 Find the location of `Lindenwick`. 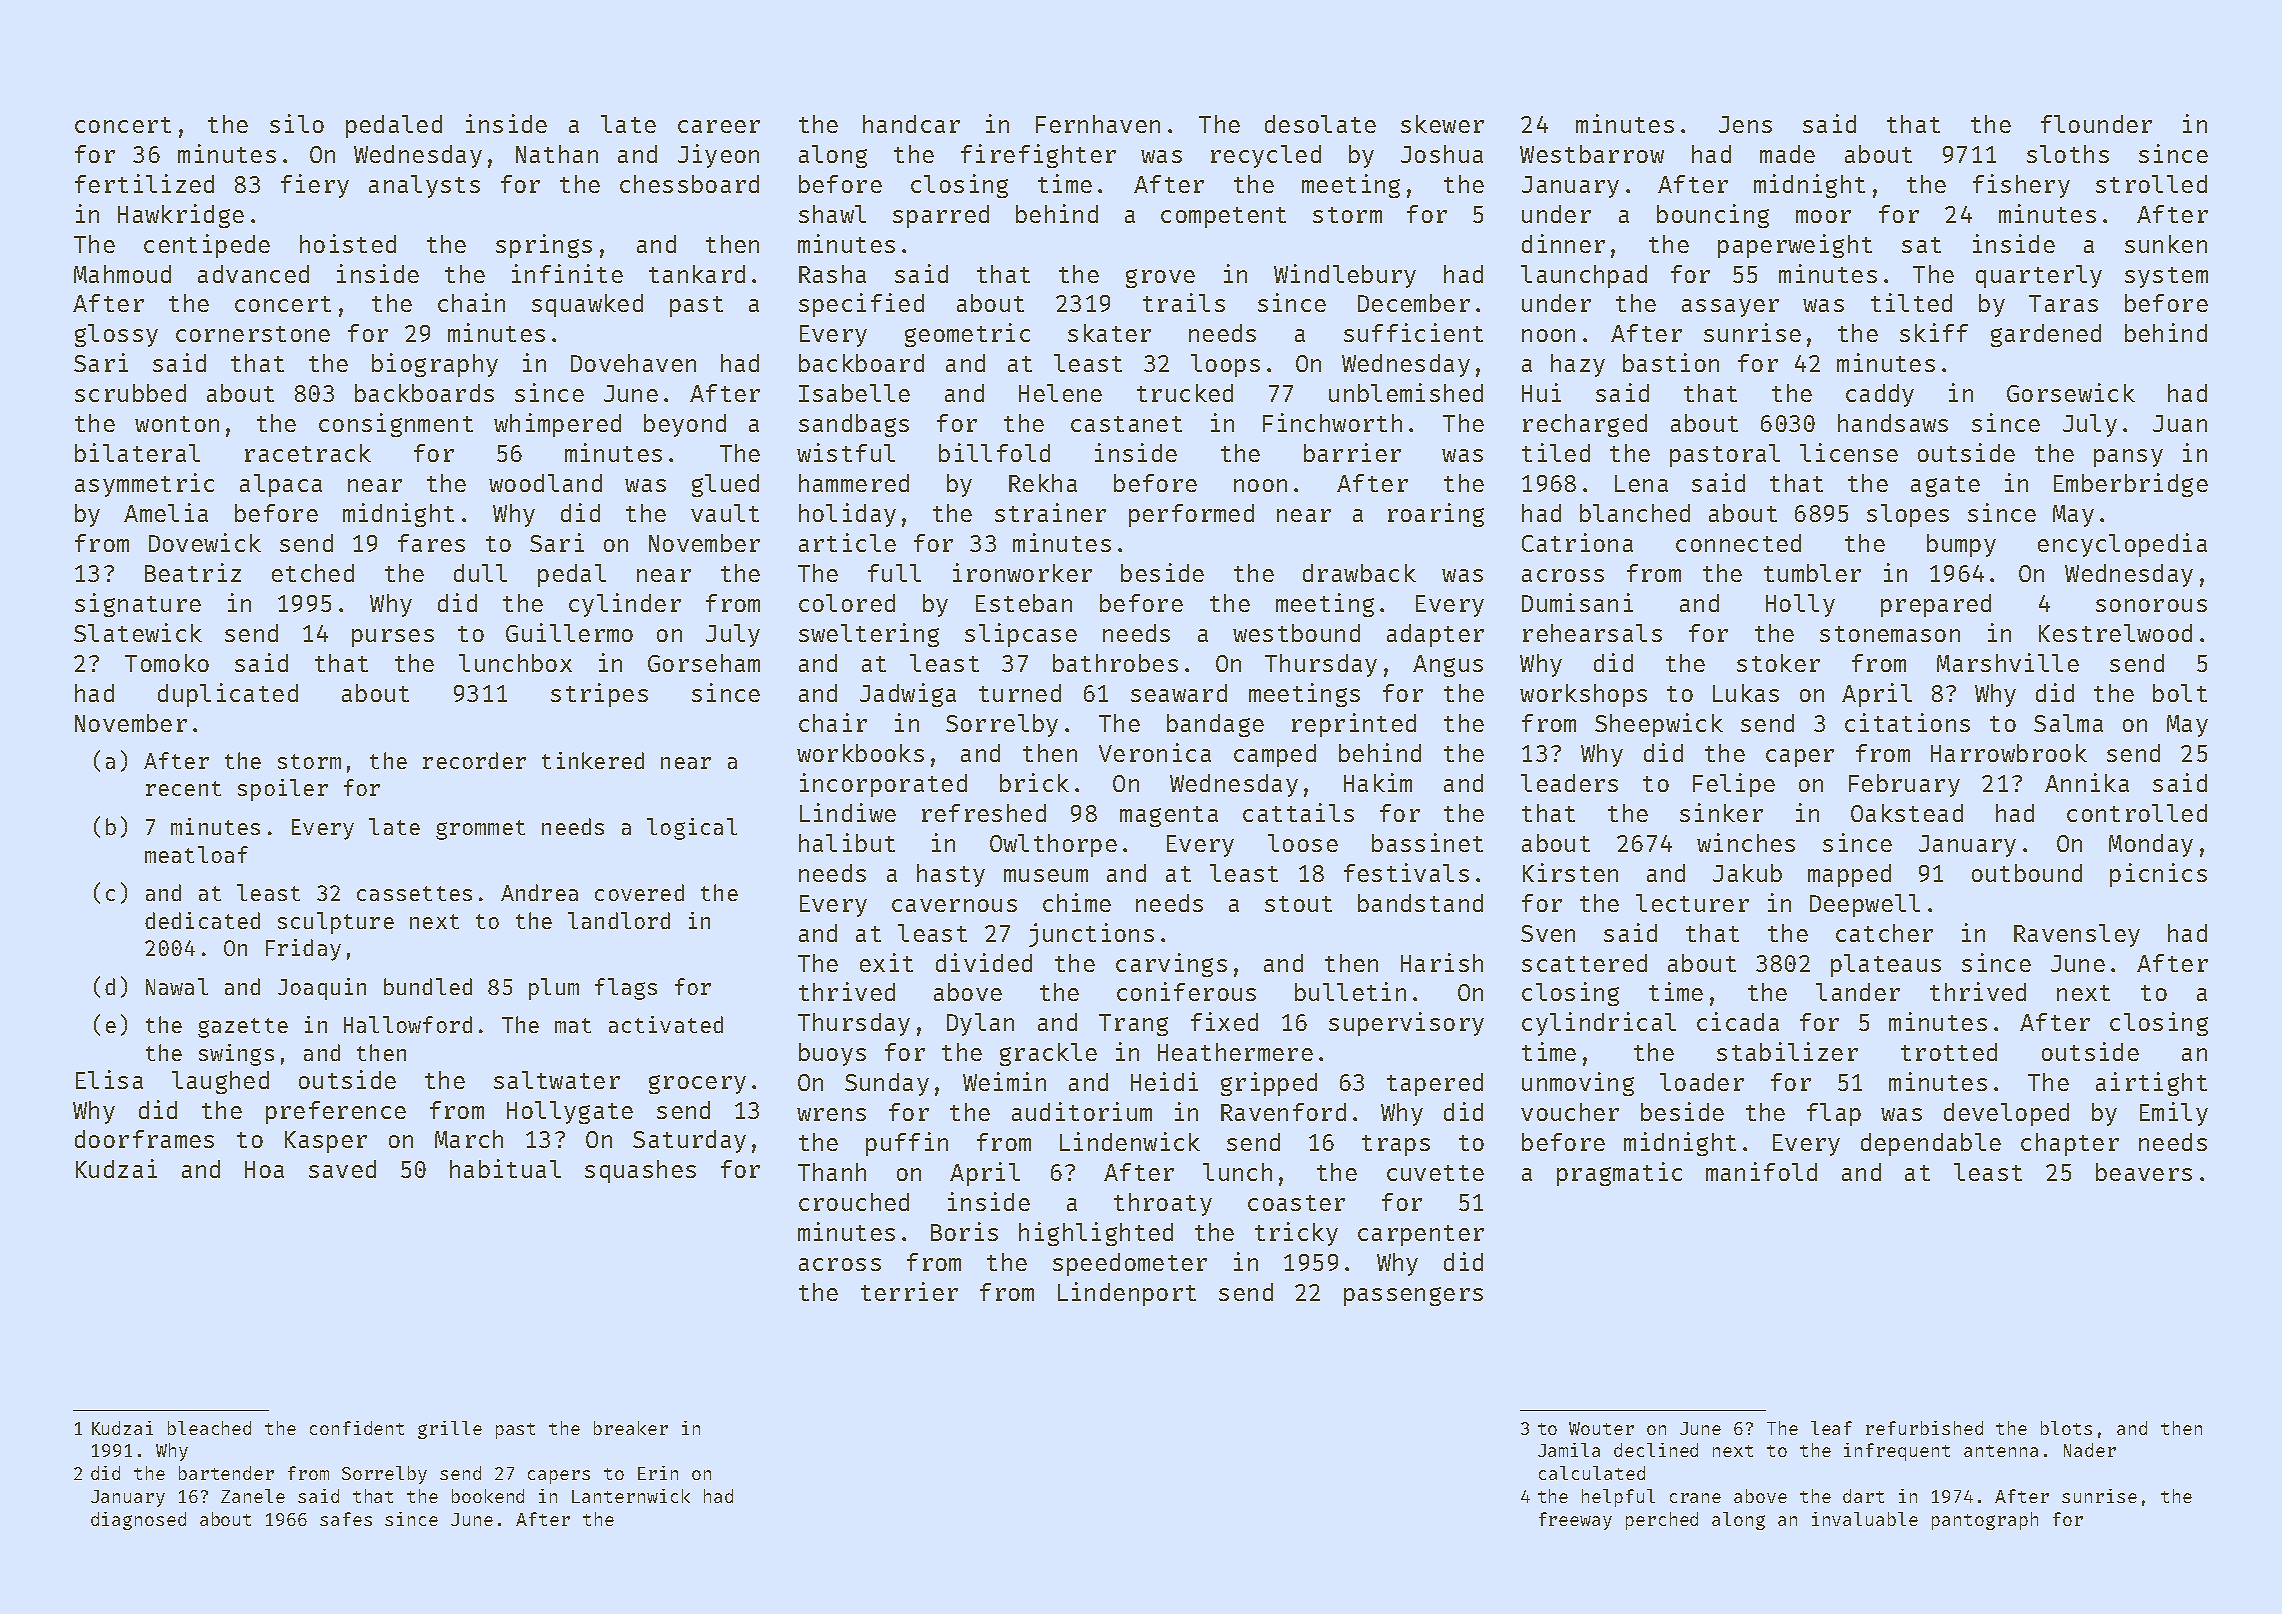

Lindenwick is located at coordinates (1130, 1141).
